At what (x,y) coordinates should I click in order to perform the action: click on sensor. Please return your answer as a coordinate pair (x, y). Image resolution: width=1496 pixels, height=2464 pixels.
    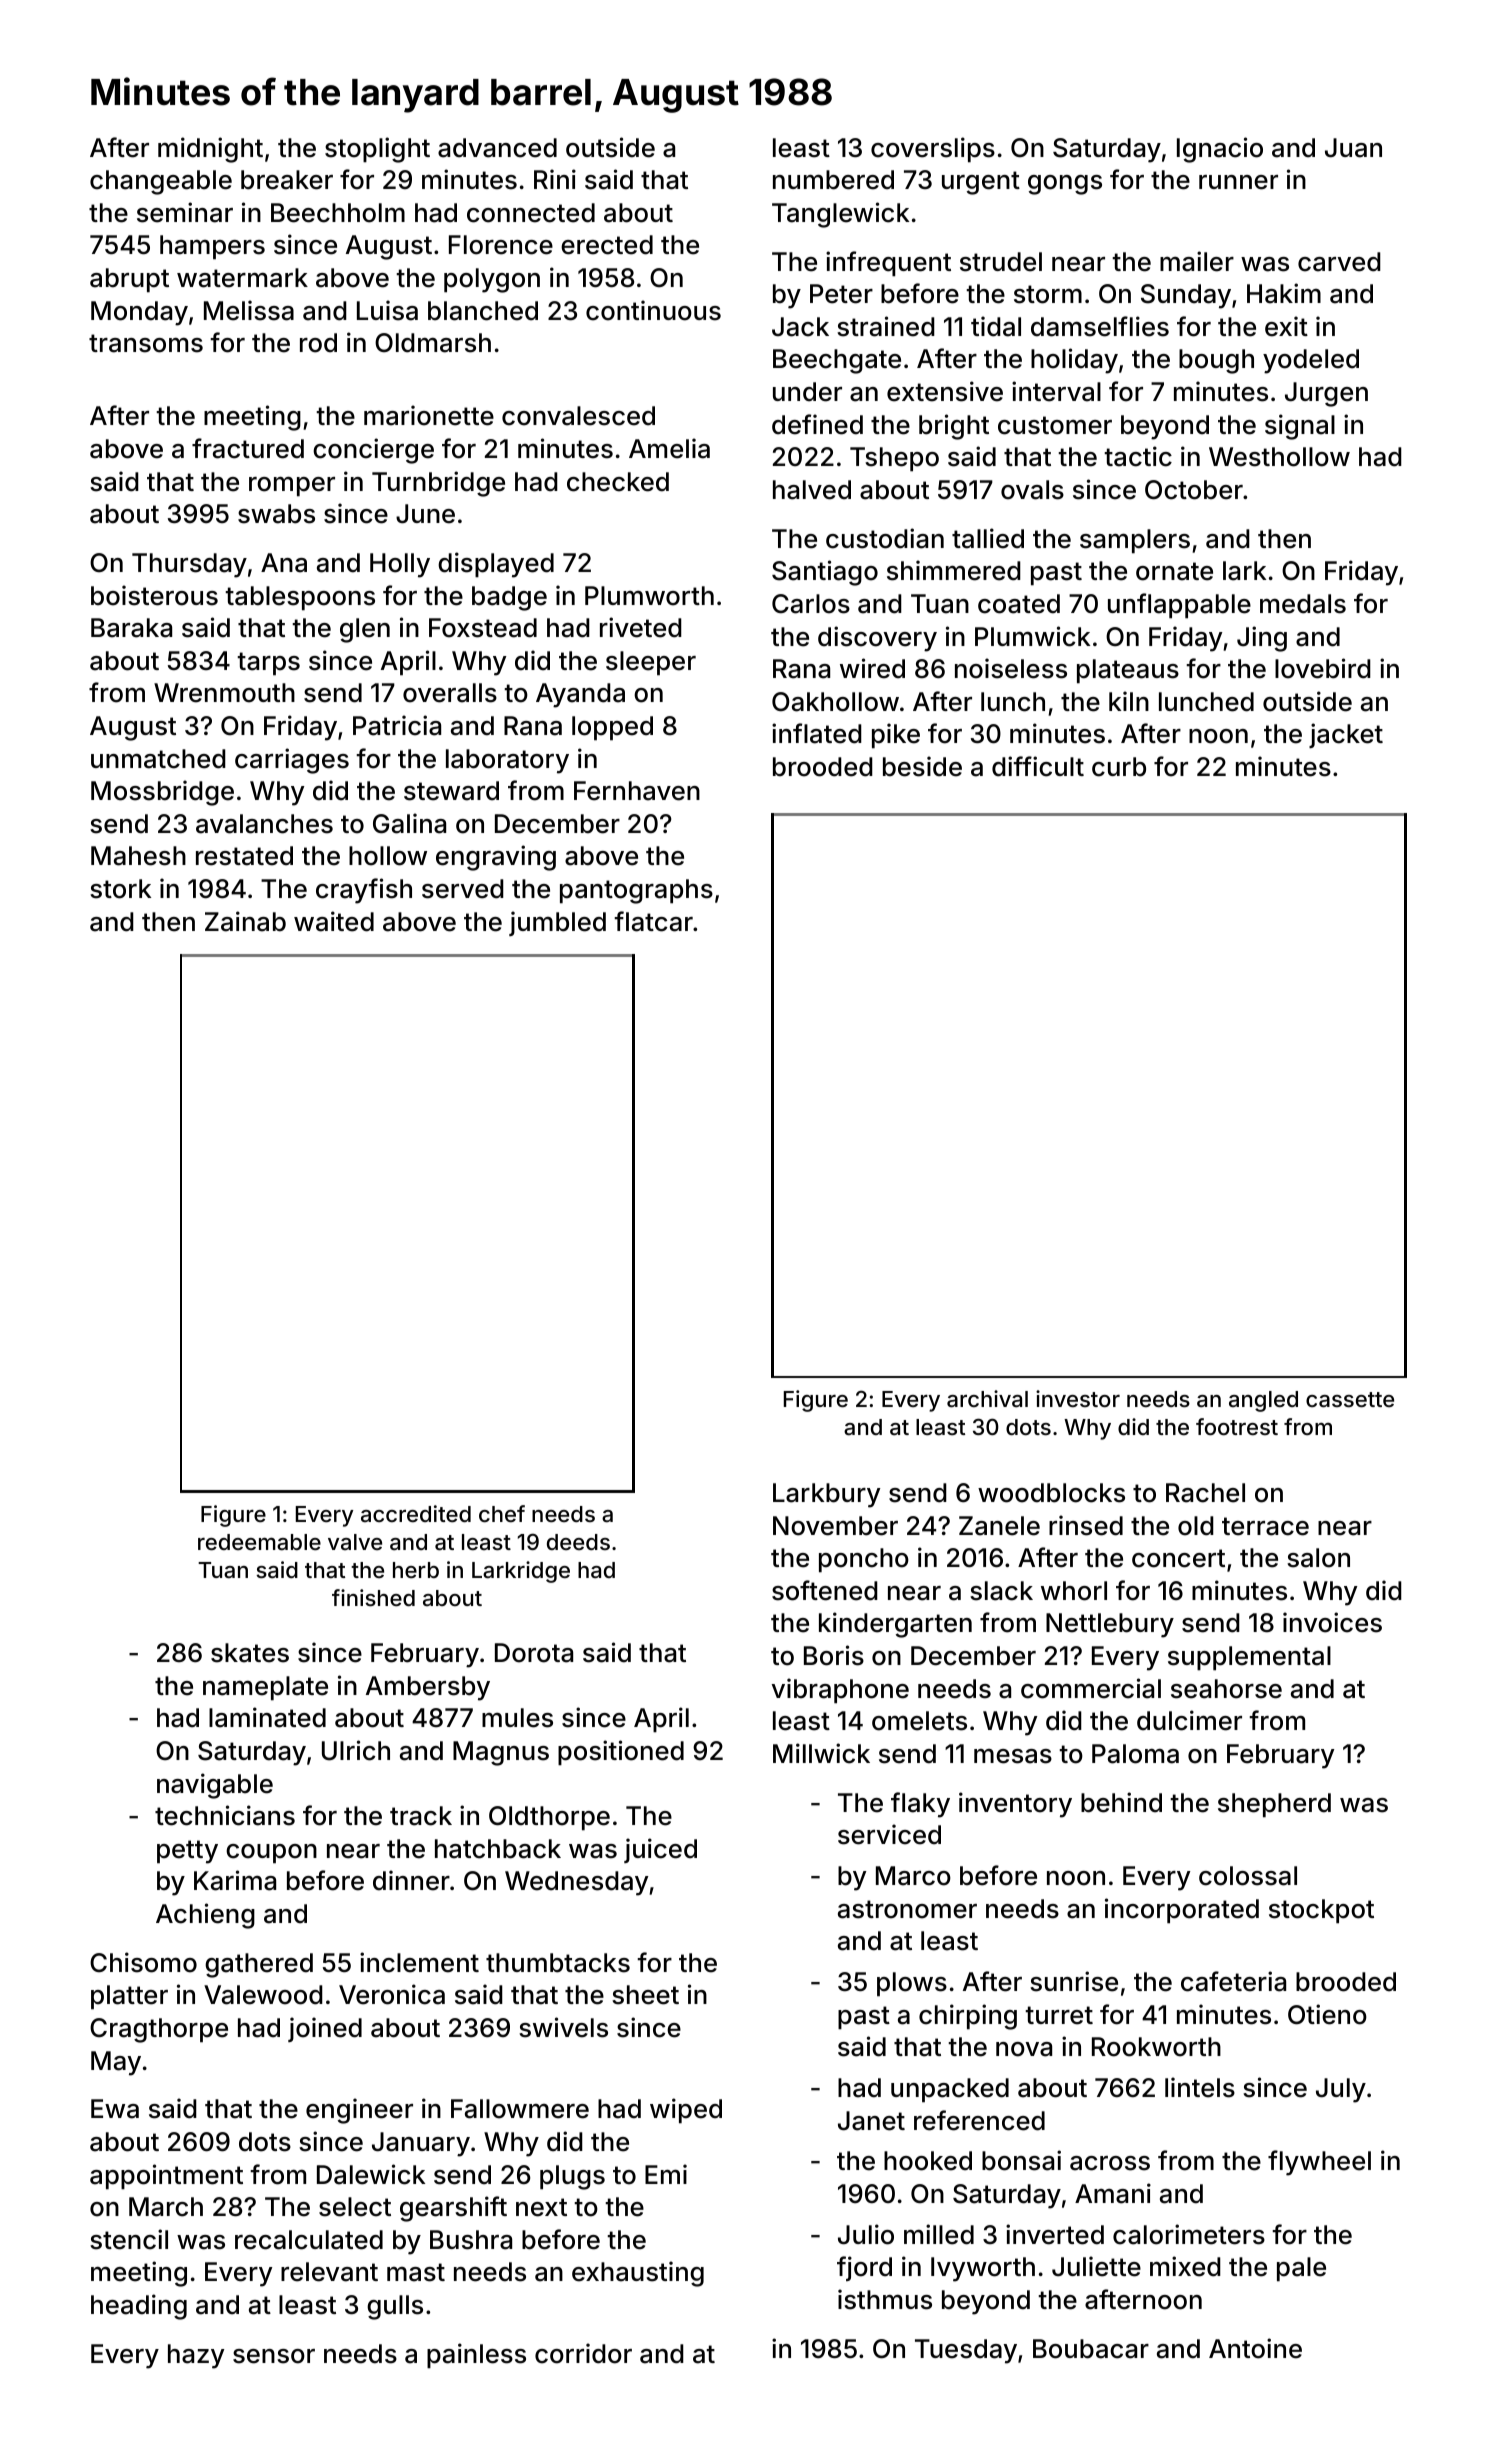
    Looking at the image, I should click on (274, 2356).
